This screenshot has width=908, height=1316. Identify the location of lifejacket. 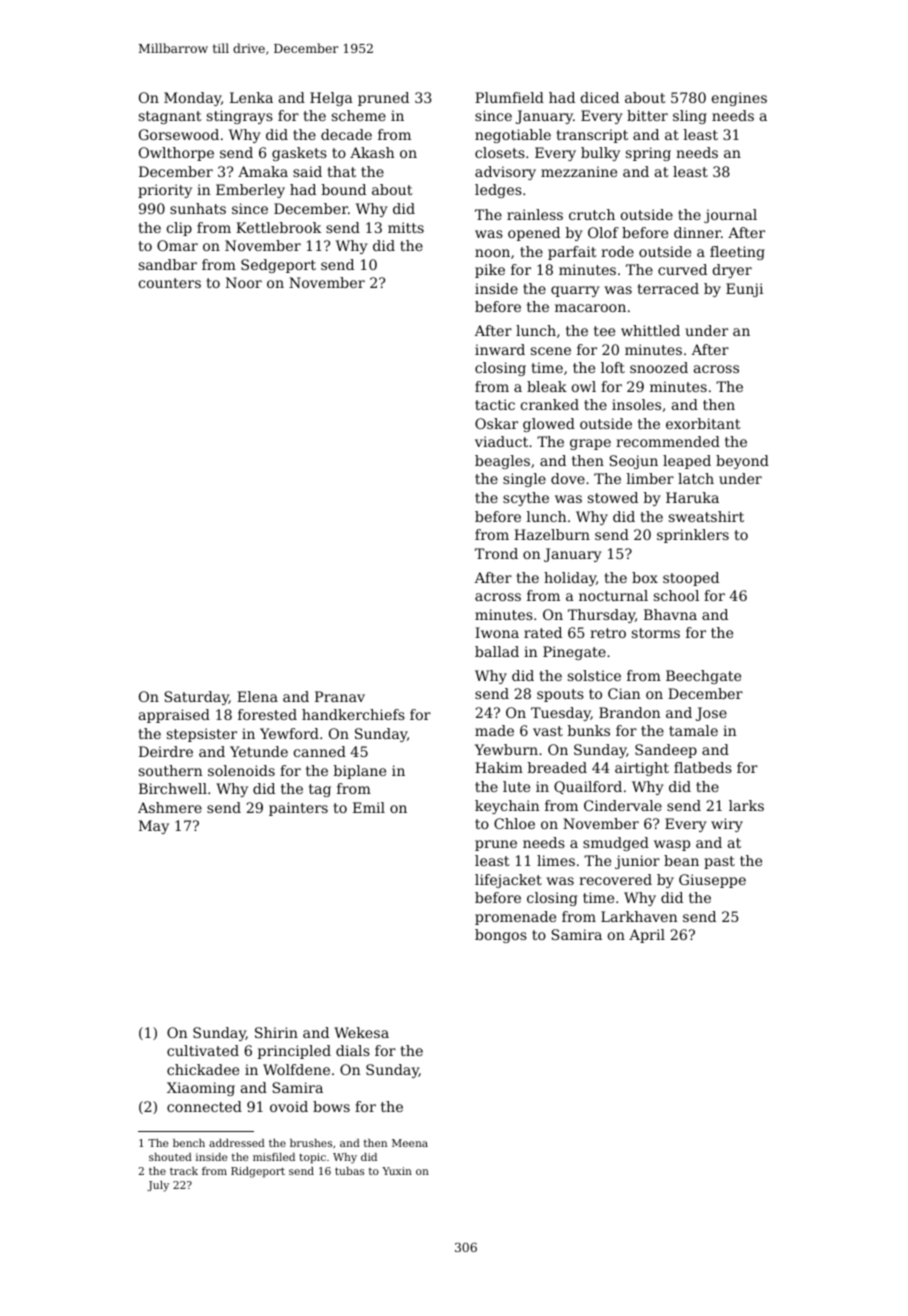
(508, 881).
